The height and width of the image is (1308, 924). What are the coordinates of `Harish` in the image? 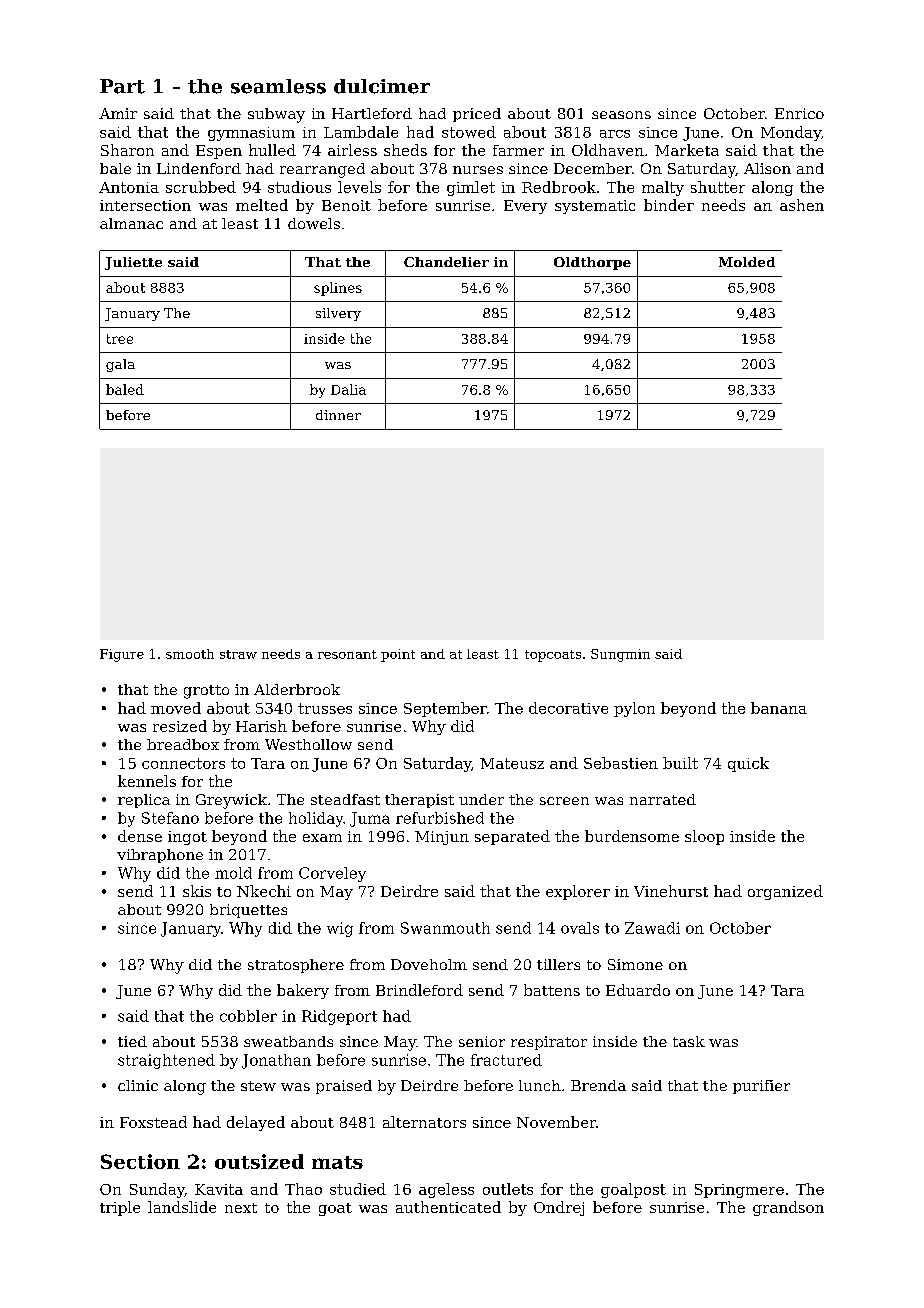 It's located at (261, 726).
